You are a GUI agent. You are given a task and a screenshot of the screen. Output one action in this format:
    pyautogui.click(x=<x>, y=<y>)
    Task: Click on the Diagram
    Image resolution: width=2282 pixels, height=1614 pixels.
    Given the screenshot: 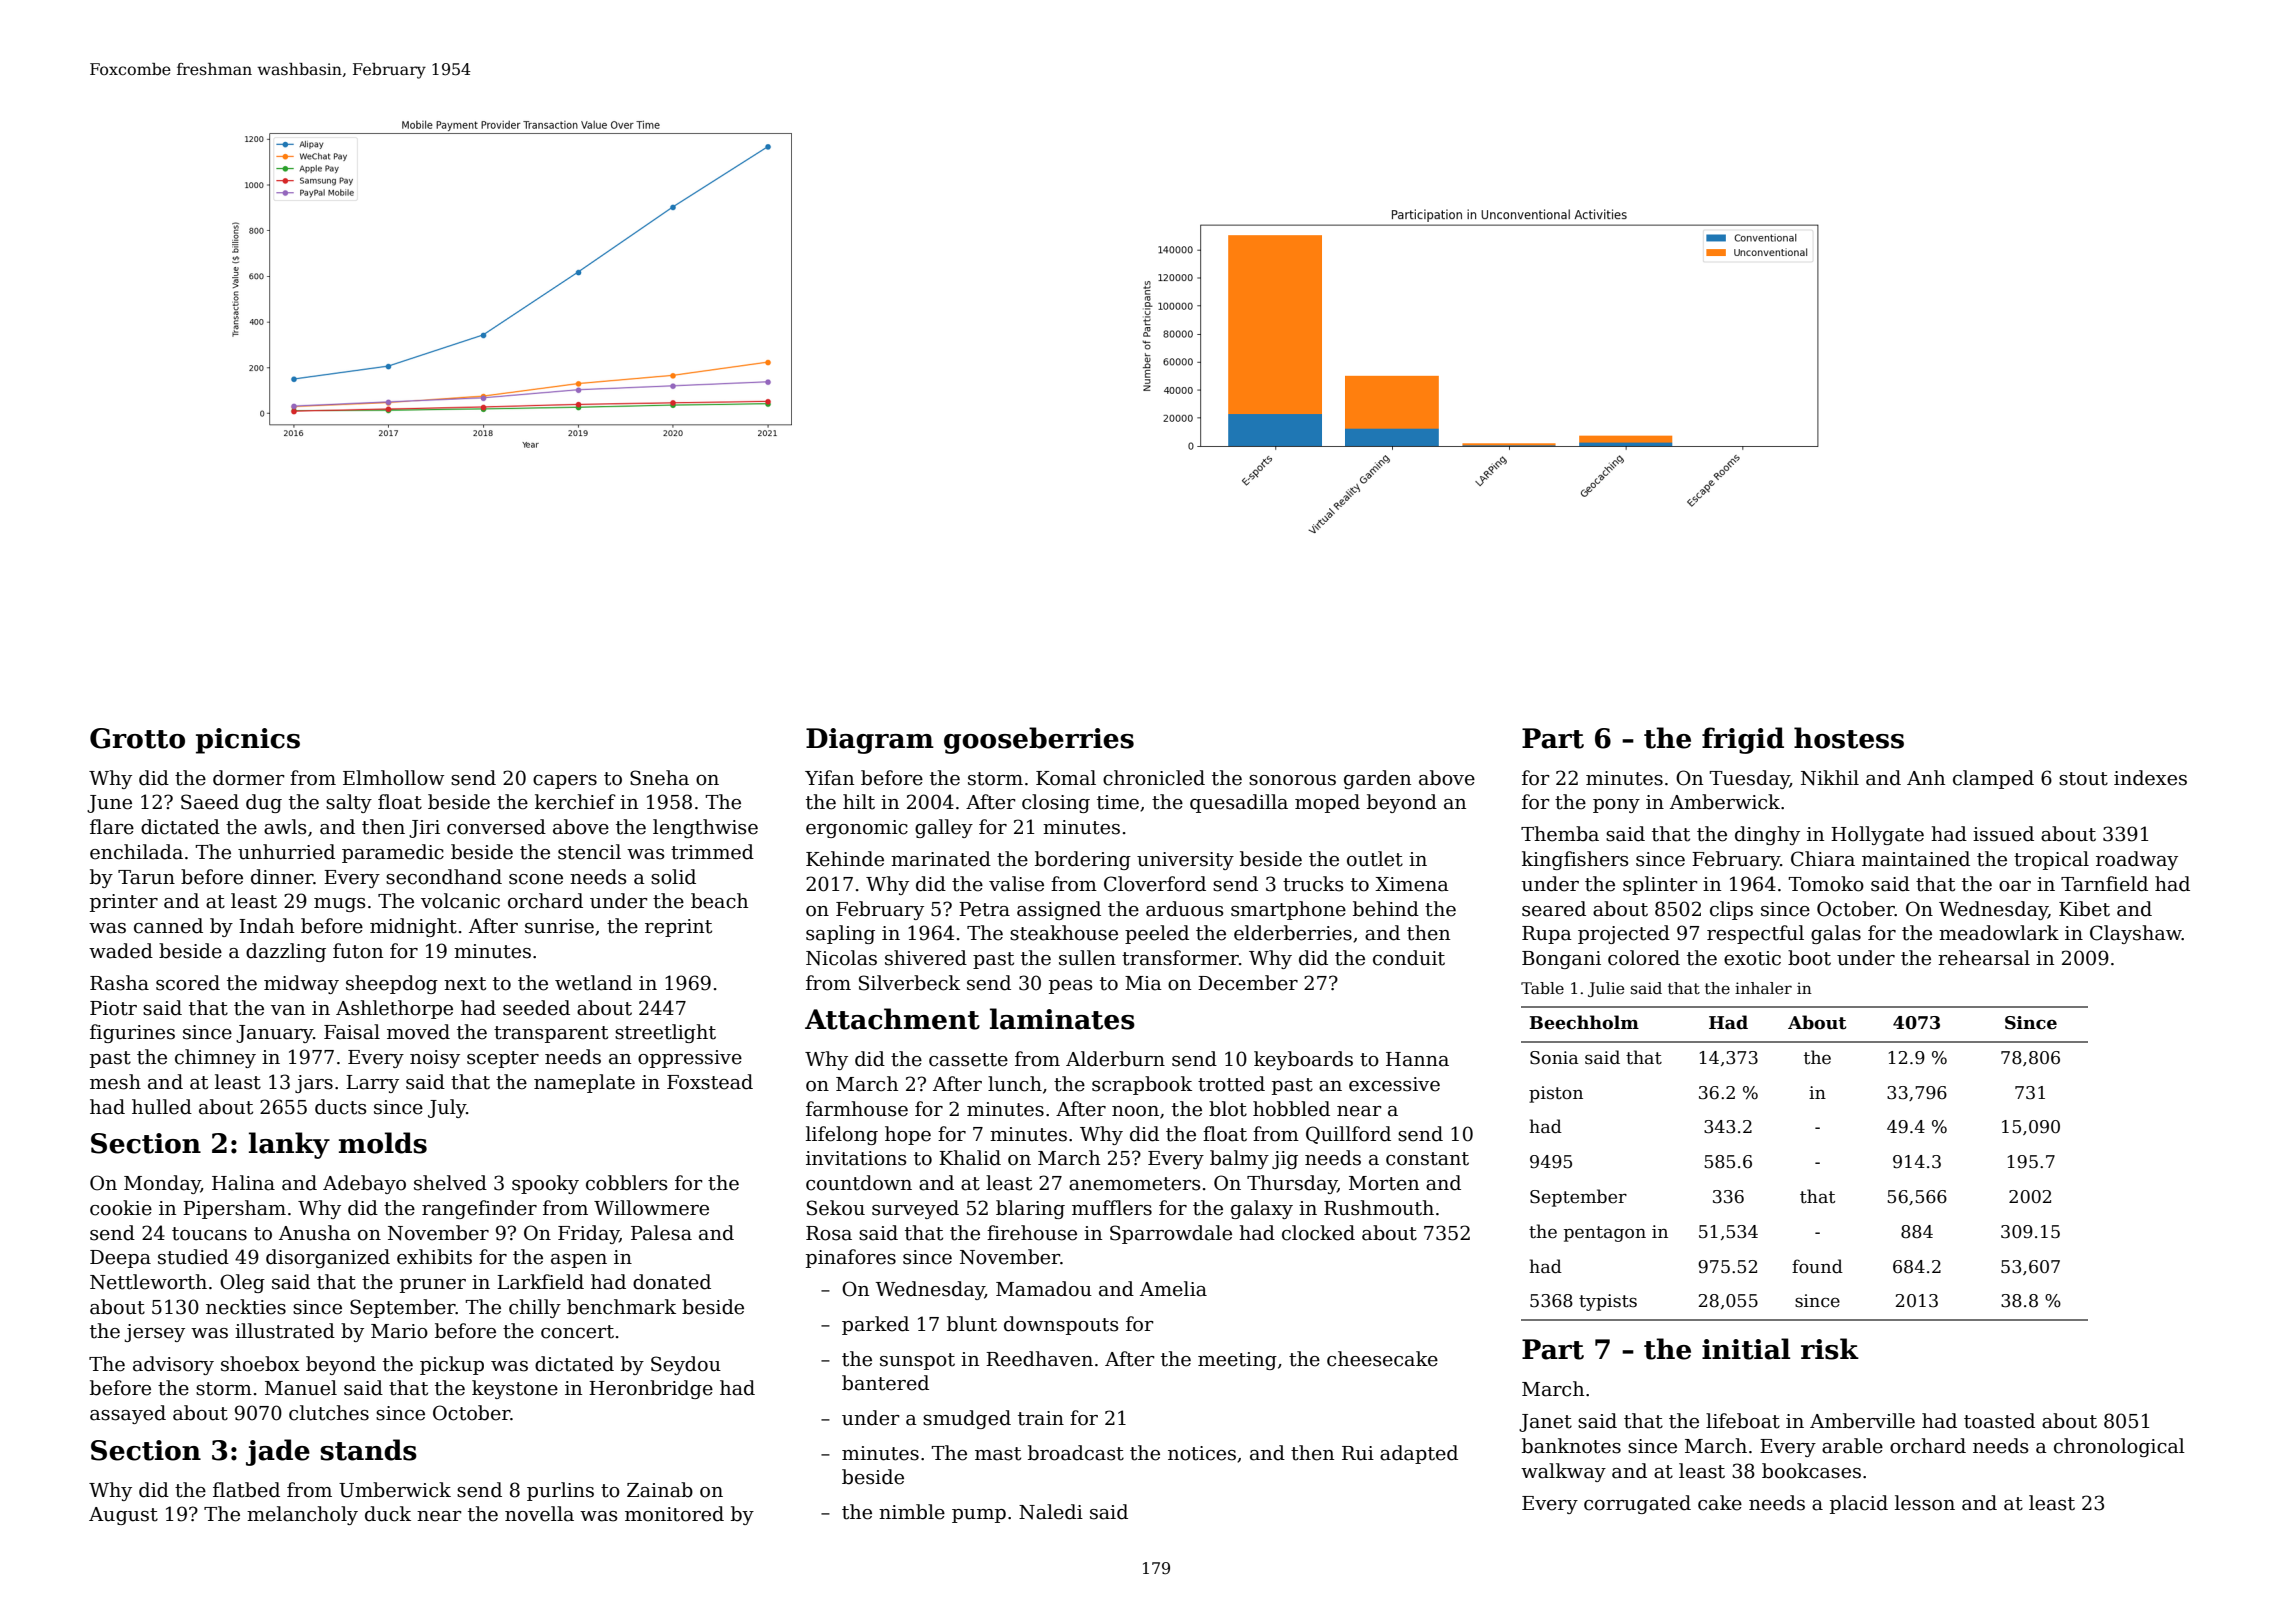 What is the action you would take?
    pyautogui.click(x=870, y=741)
